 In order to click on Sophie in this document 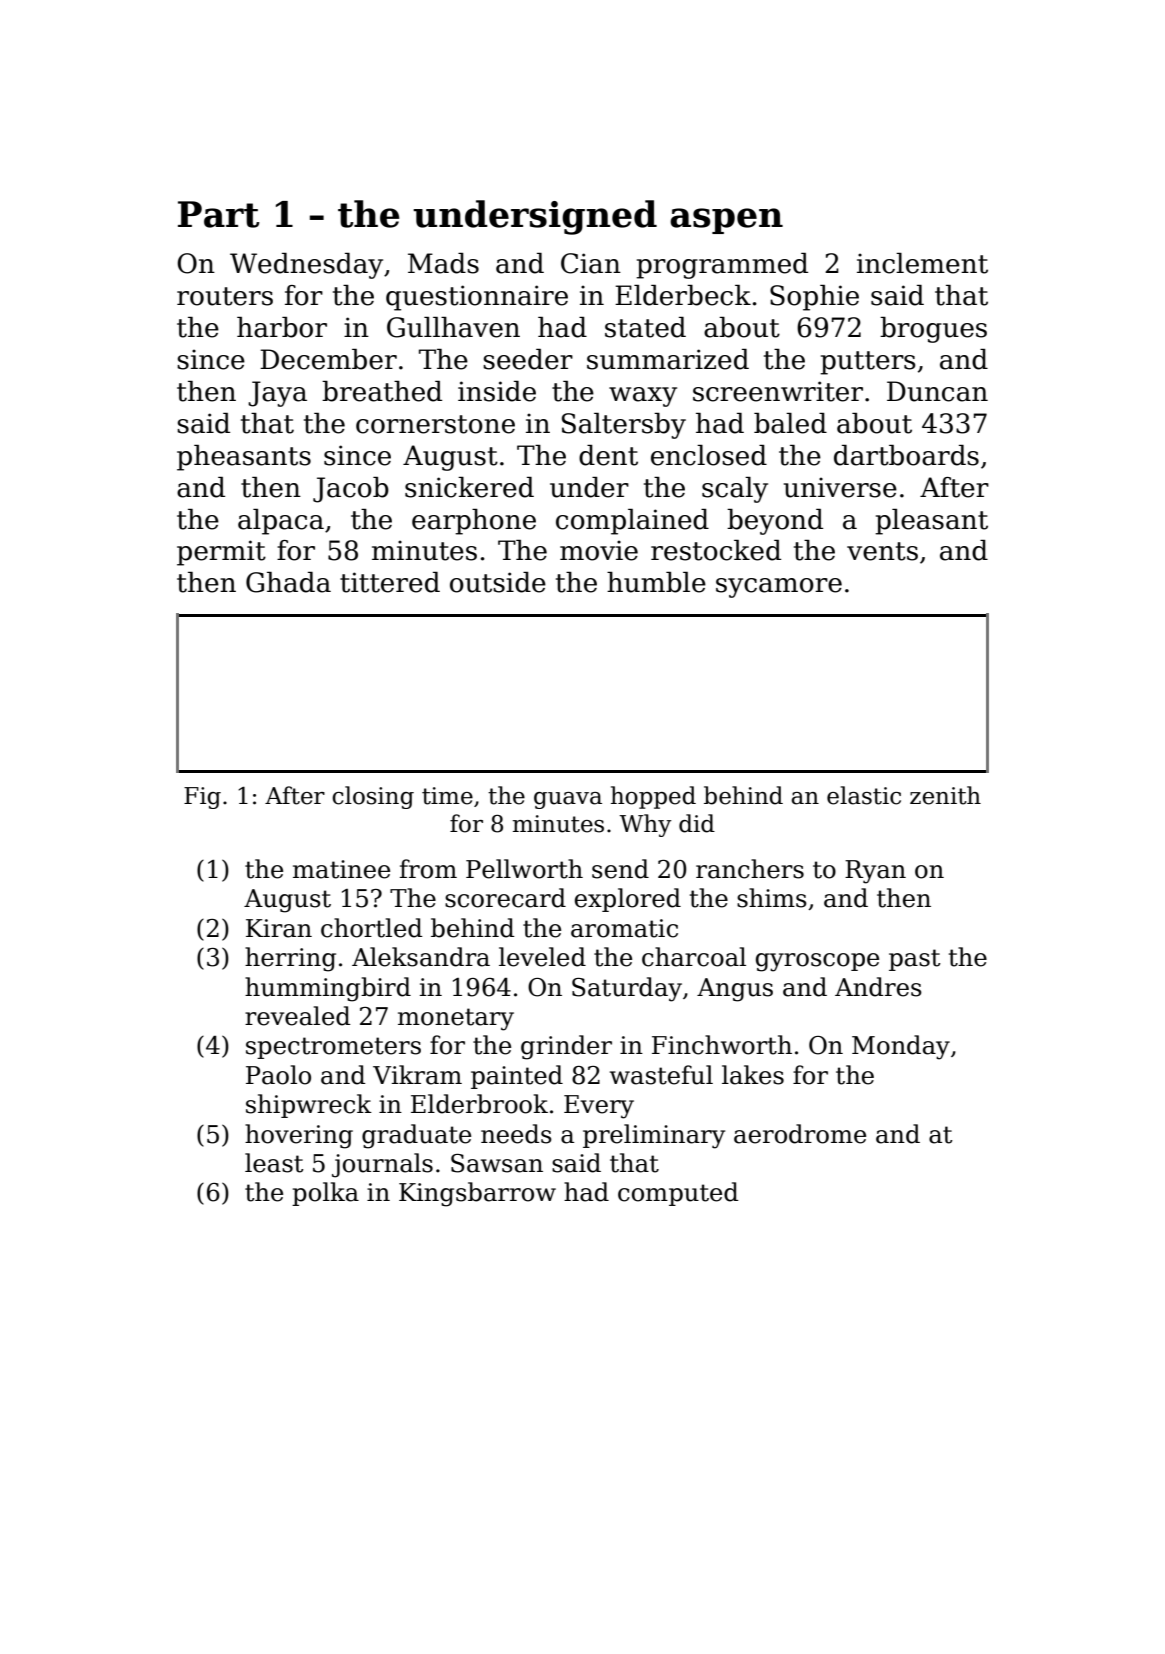, I will do `click(814, 298)`.
